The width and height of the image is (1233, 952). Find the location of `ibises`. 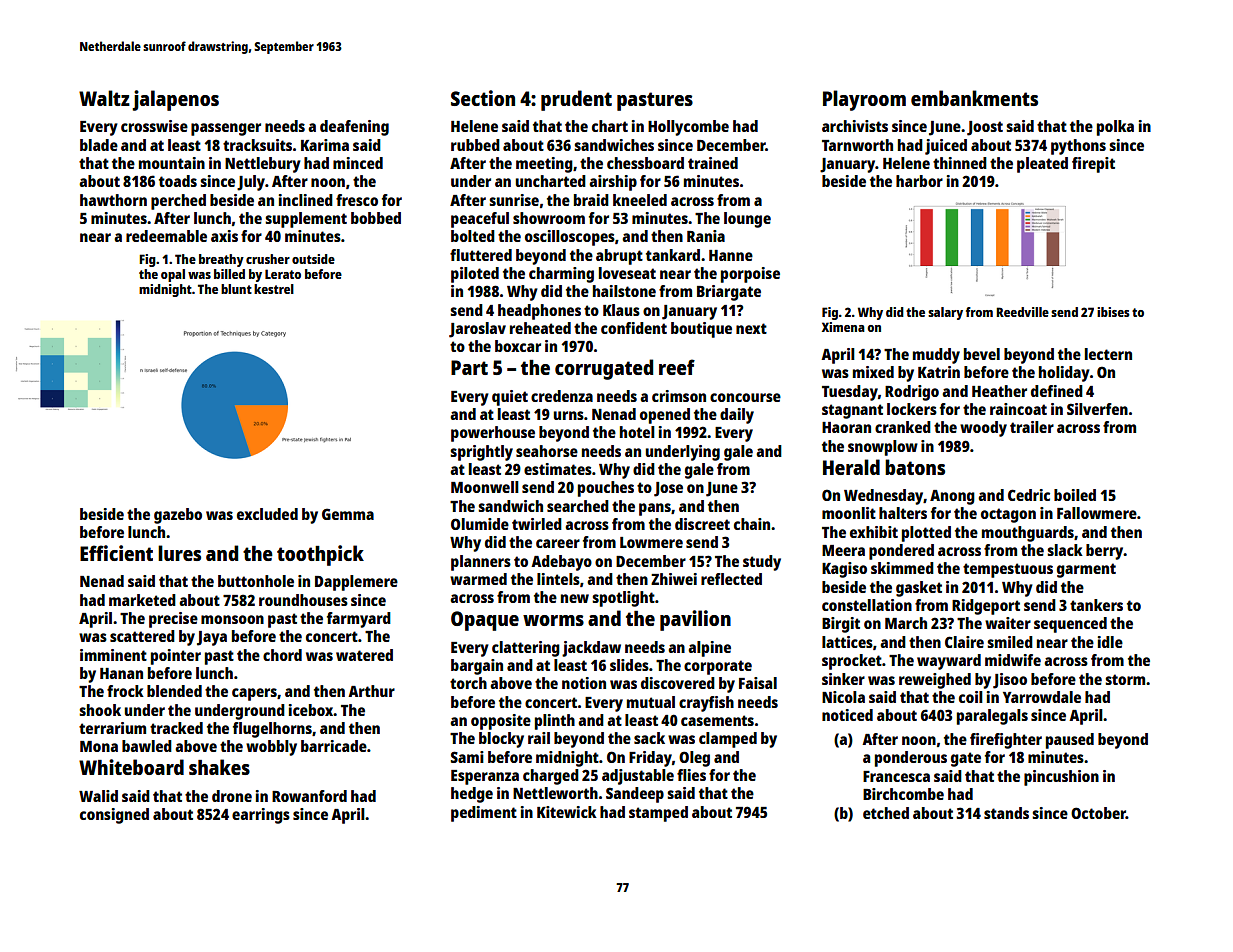

ibises is located at coordinates (1113, 312).
